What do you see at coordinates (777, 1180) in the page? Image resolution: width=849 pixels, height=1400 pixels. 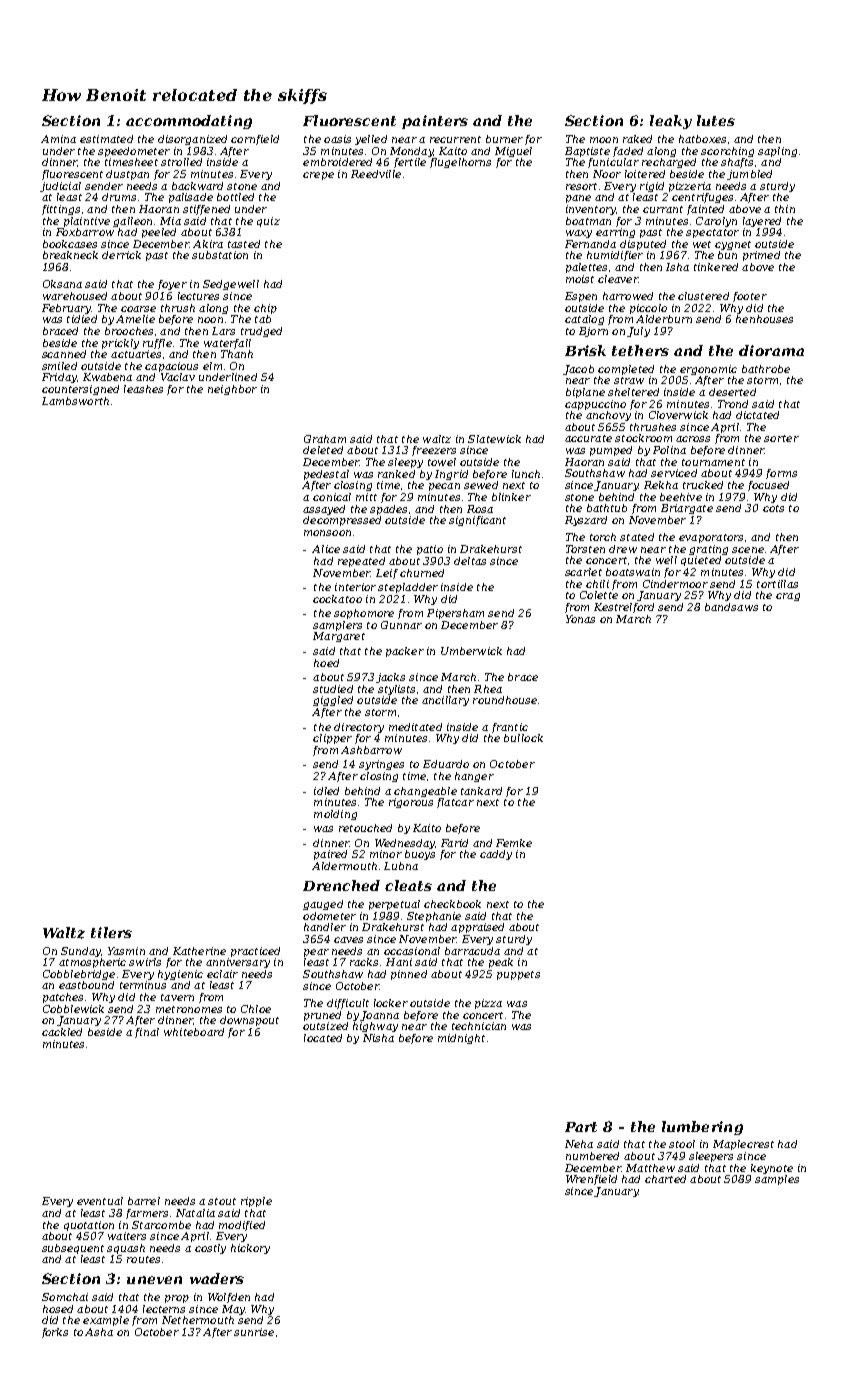 I see `samples` at bounding box center [777, 1180].
